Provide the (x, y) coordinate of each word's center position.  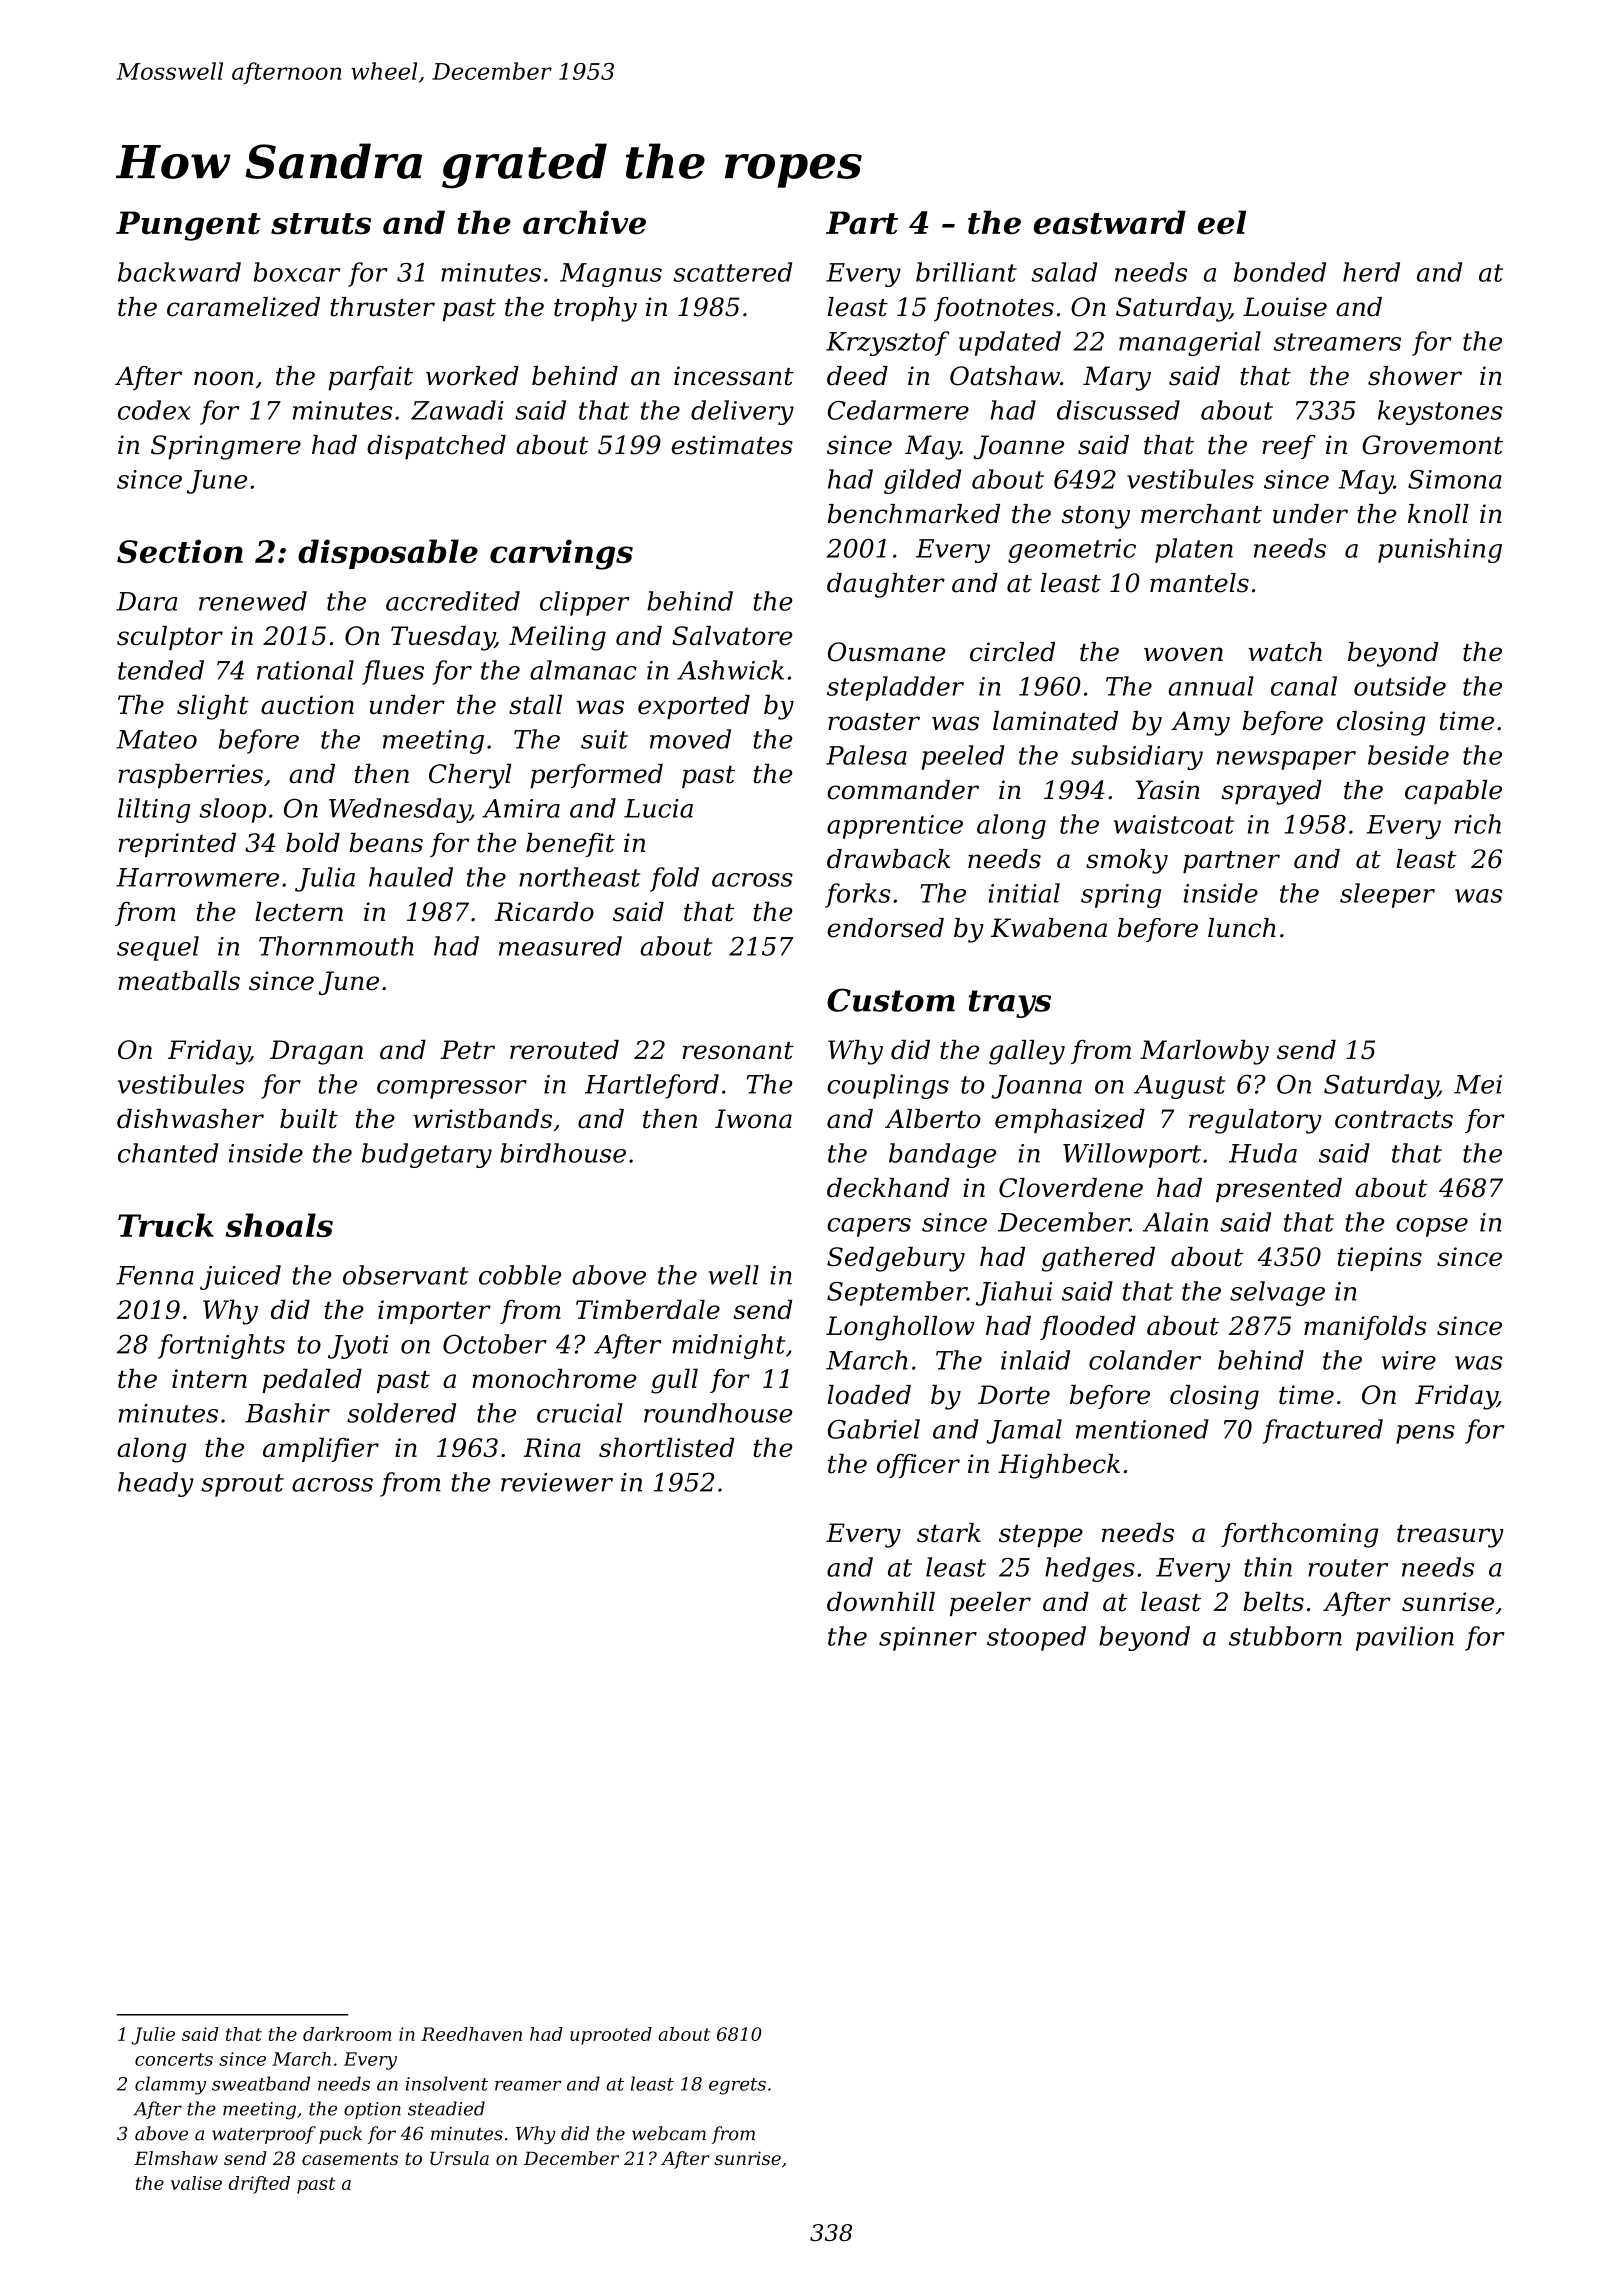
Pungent (188, 226)
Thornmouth (336, 946)
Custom (891, 1000)
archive (584, 222)
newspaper (1286, 760)
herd (1371, 272)
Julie (153, 2036)
